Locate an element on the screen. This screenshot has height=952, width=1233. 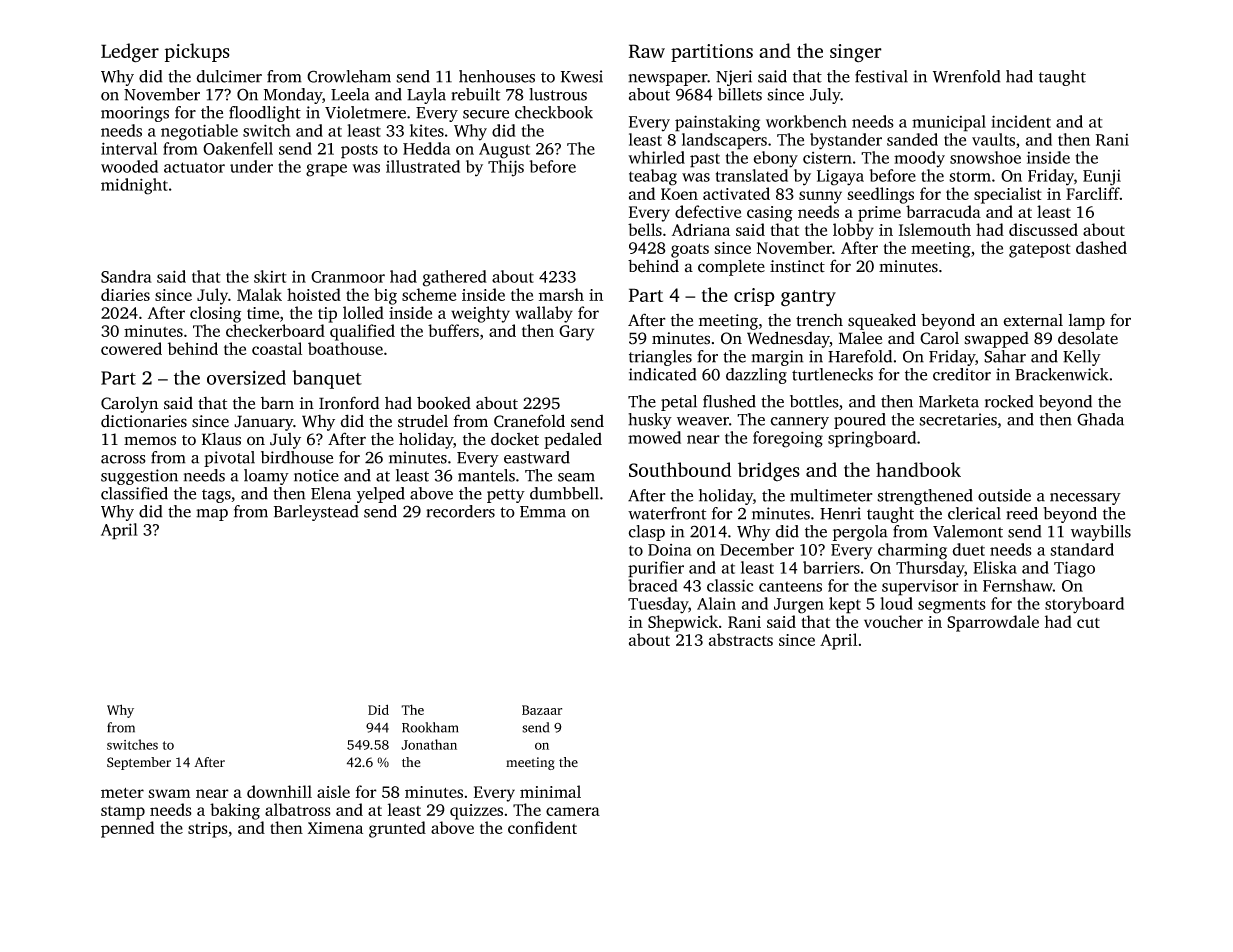
secretaries is located at coordinates (958, 419).
